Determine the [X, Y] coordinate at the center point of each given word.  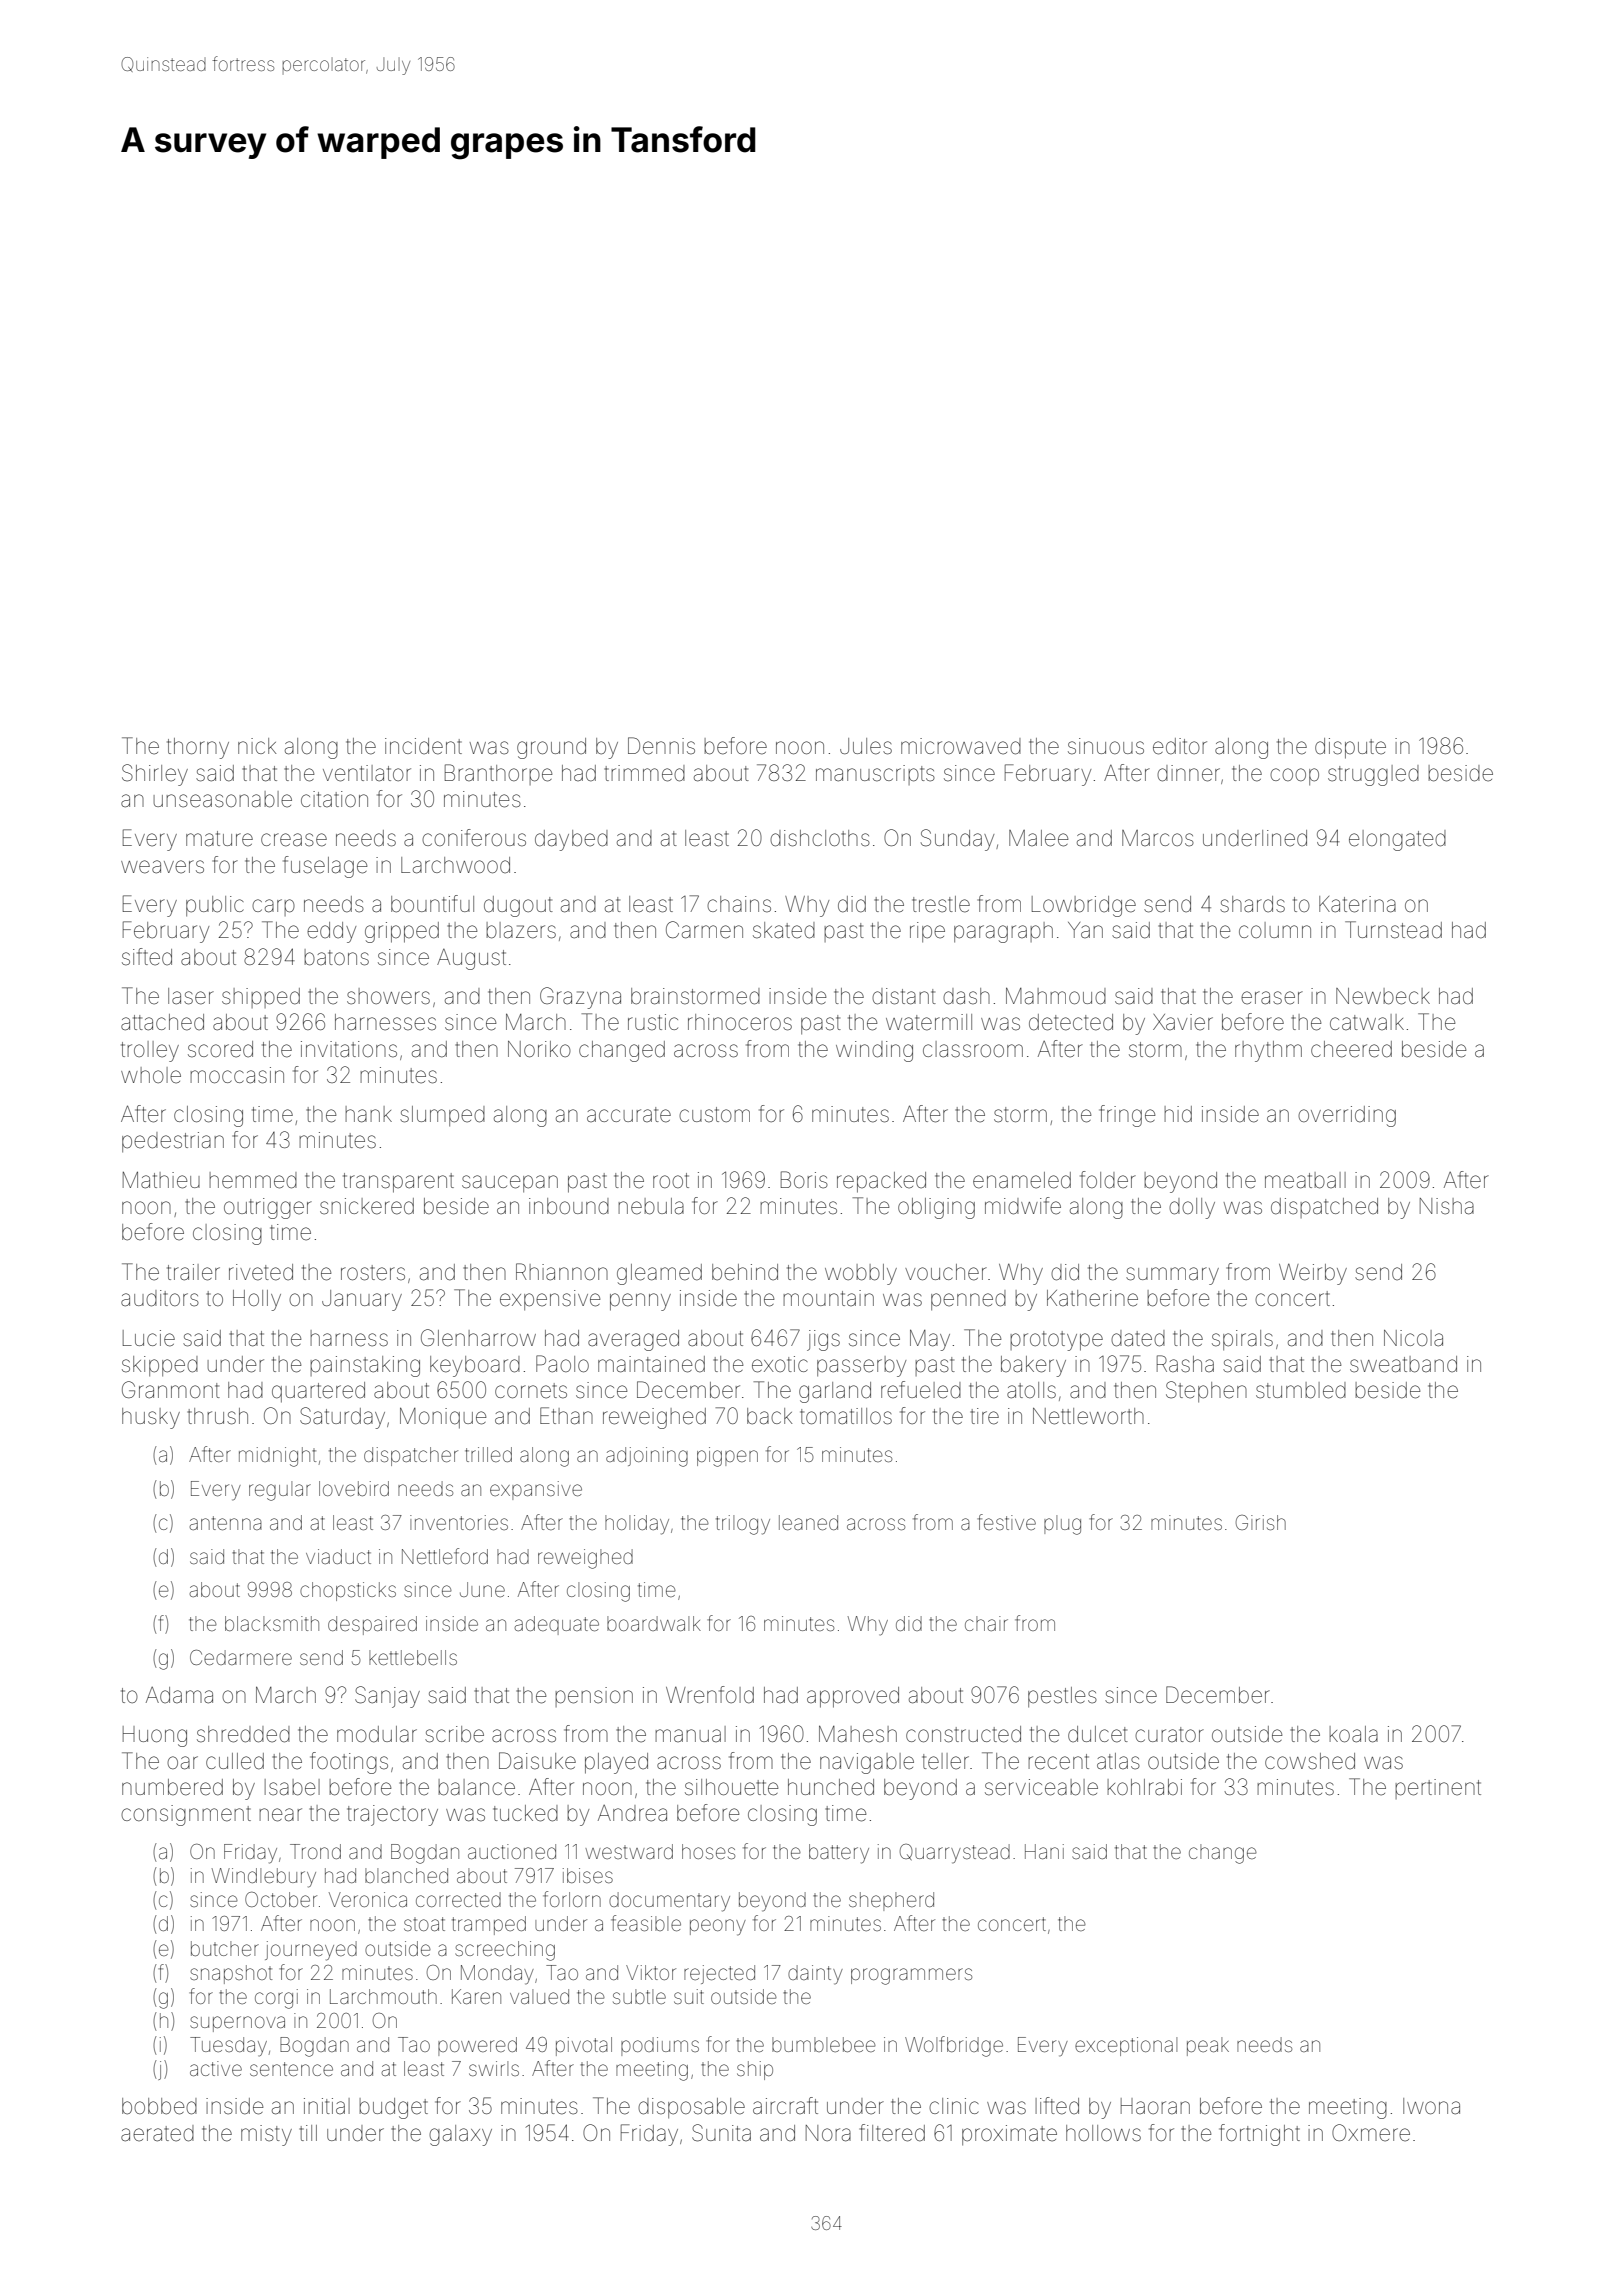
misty [266, 2135]
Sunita [721, 2133]
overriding [1347, 1116]
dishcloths [820, 838]
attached [162, 1022]
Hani [1044, 1851]
